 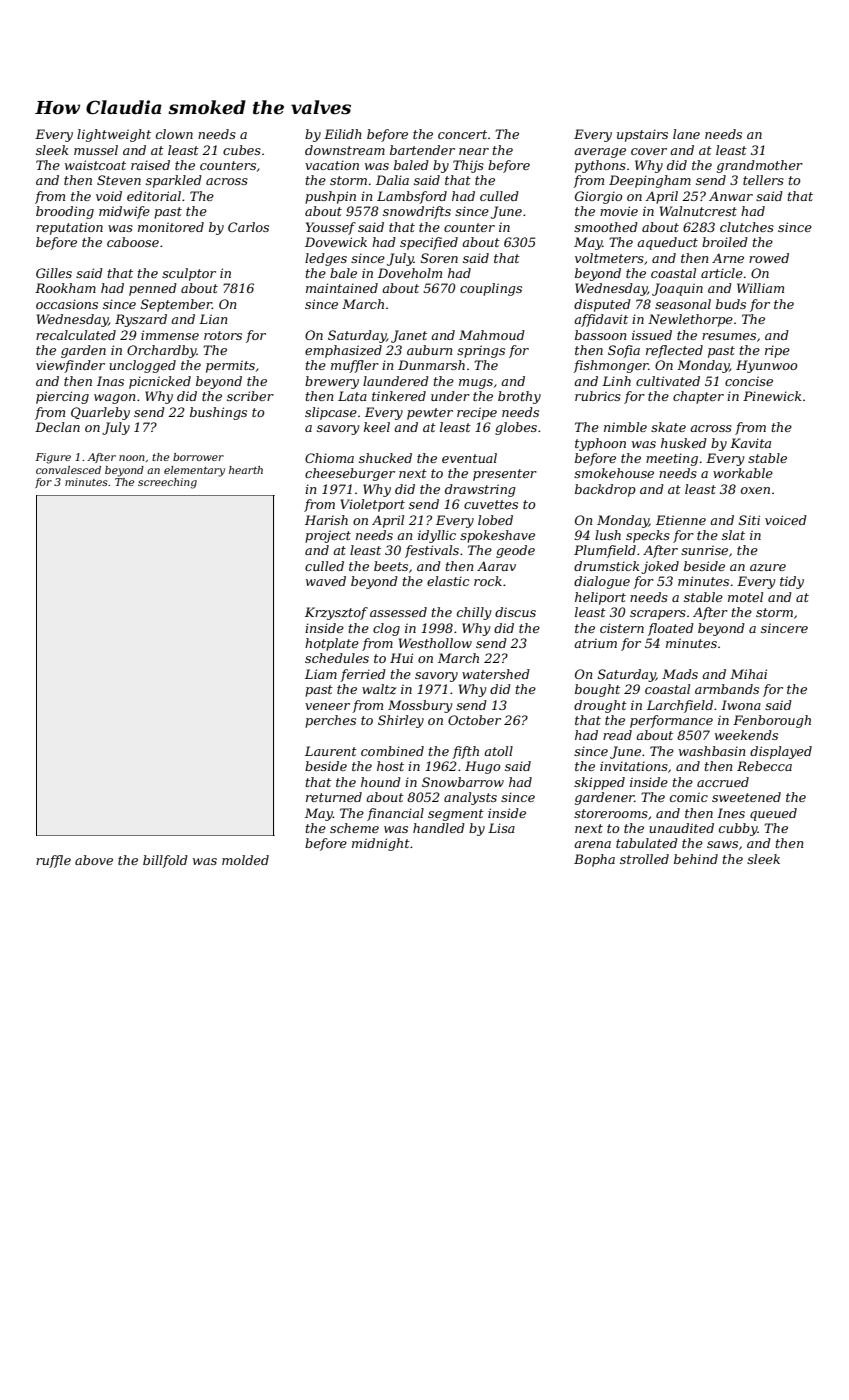 I want to click on reputation, so click(x=69, y=228).
